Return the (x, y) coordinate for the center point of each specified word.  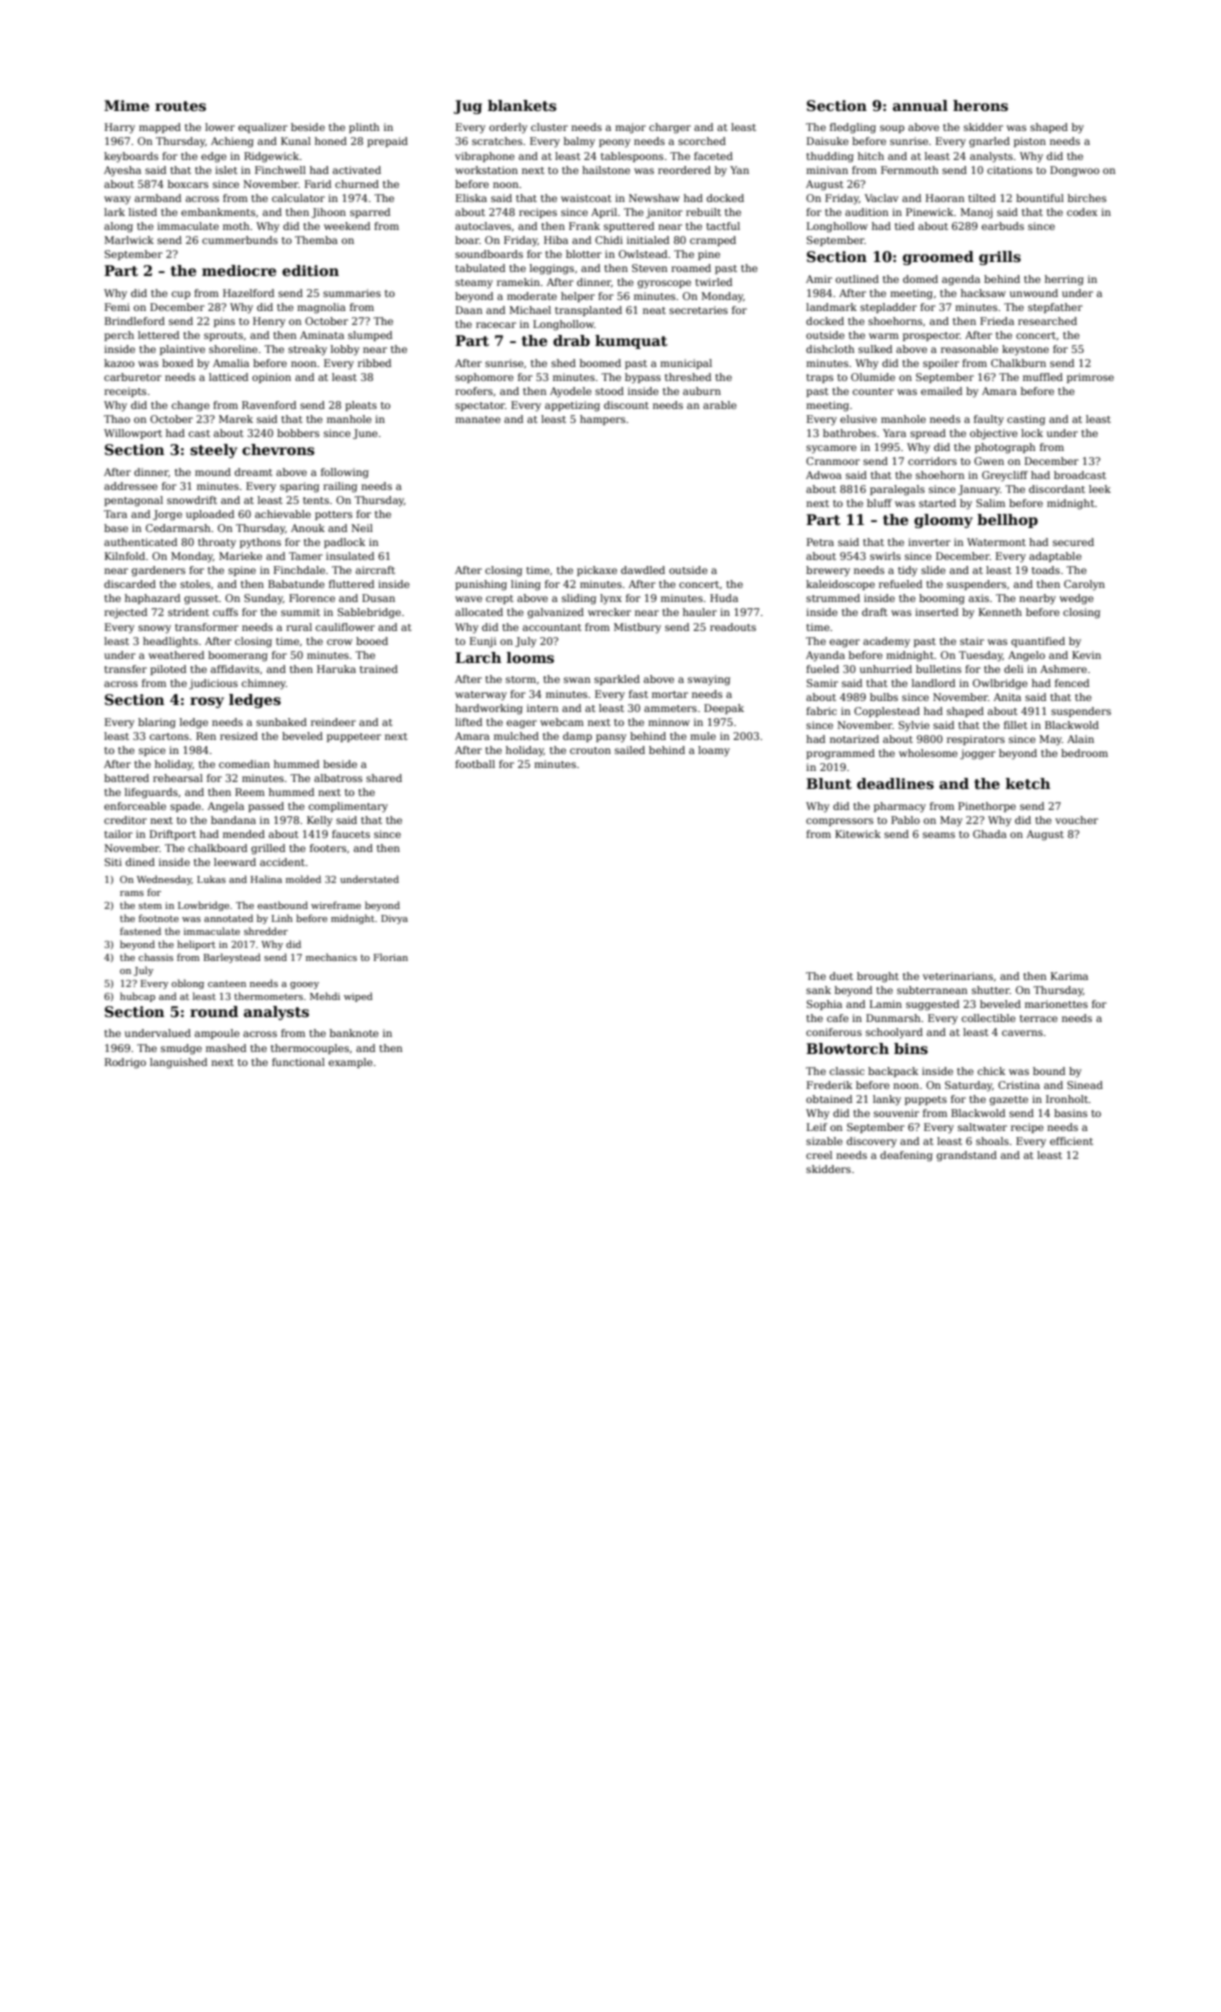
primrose (1090, 378)
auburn (702, 391)
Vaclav (882, 198)
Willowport (133, 434)
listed (143, 212)
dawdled (643, 570)
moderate (532, 296)
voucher (1076, 820)
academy (886, 642)
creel (819, 1155)
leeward (235, 862)
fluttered (351, 584)
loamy (714, 751)
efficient (1071, 1141)
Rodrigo (125, 1063)
